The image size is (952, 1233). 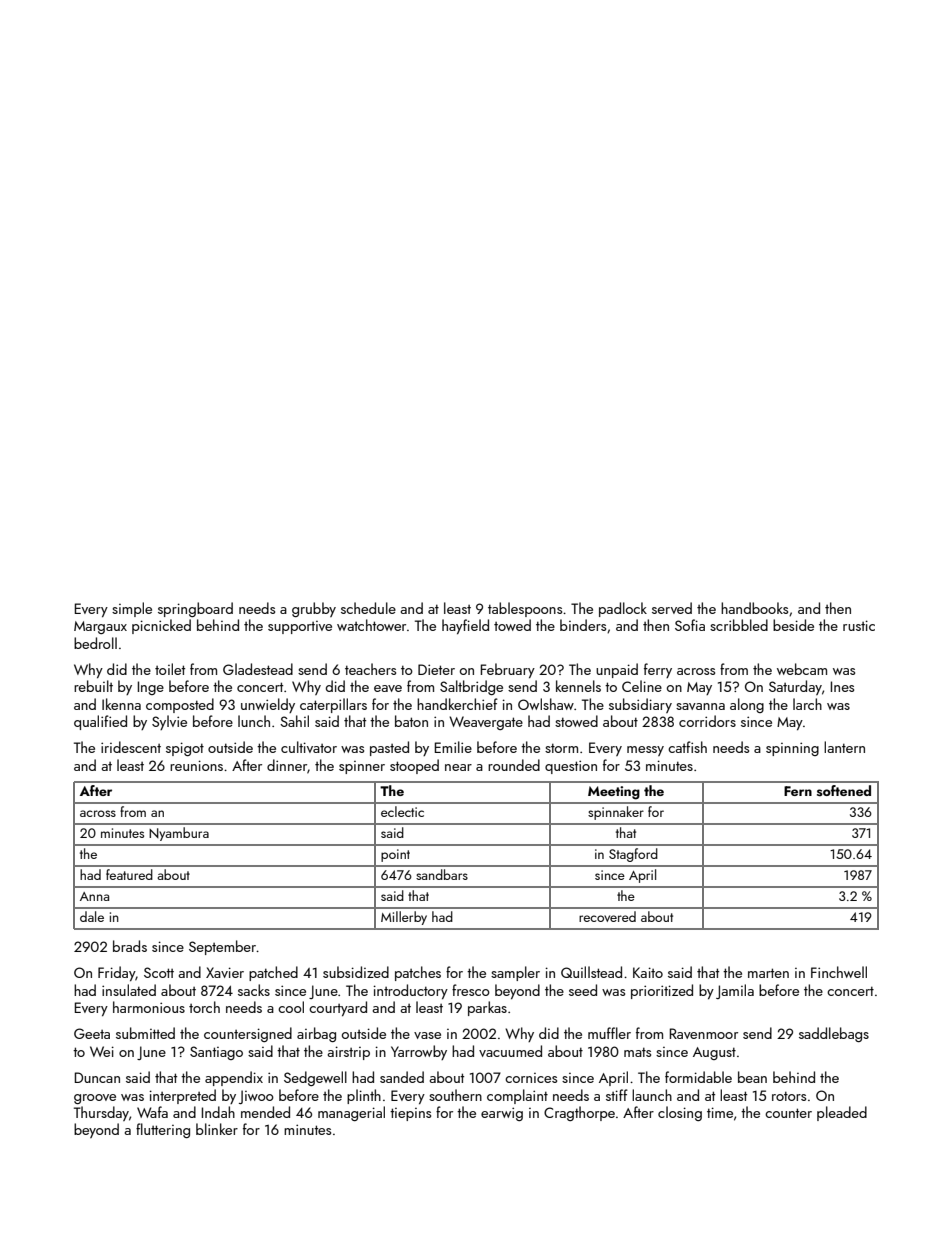 What do you see at coordinates (256, 1097) in the screenshot?
I see `Jiwoo` at bounding box center [256, 1097].
